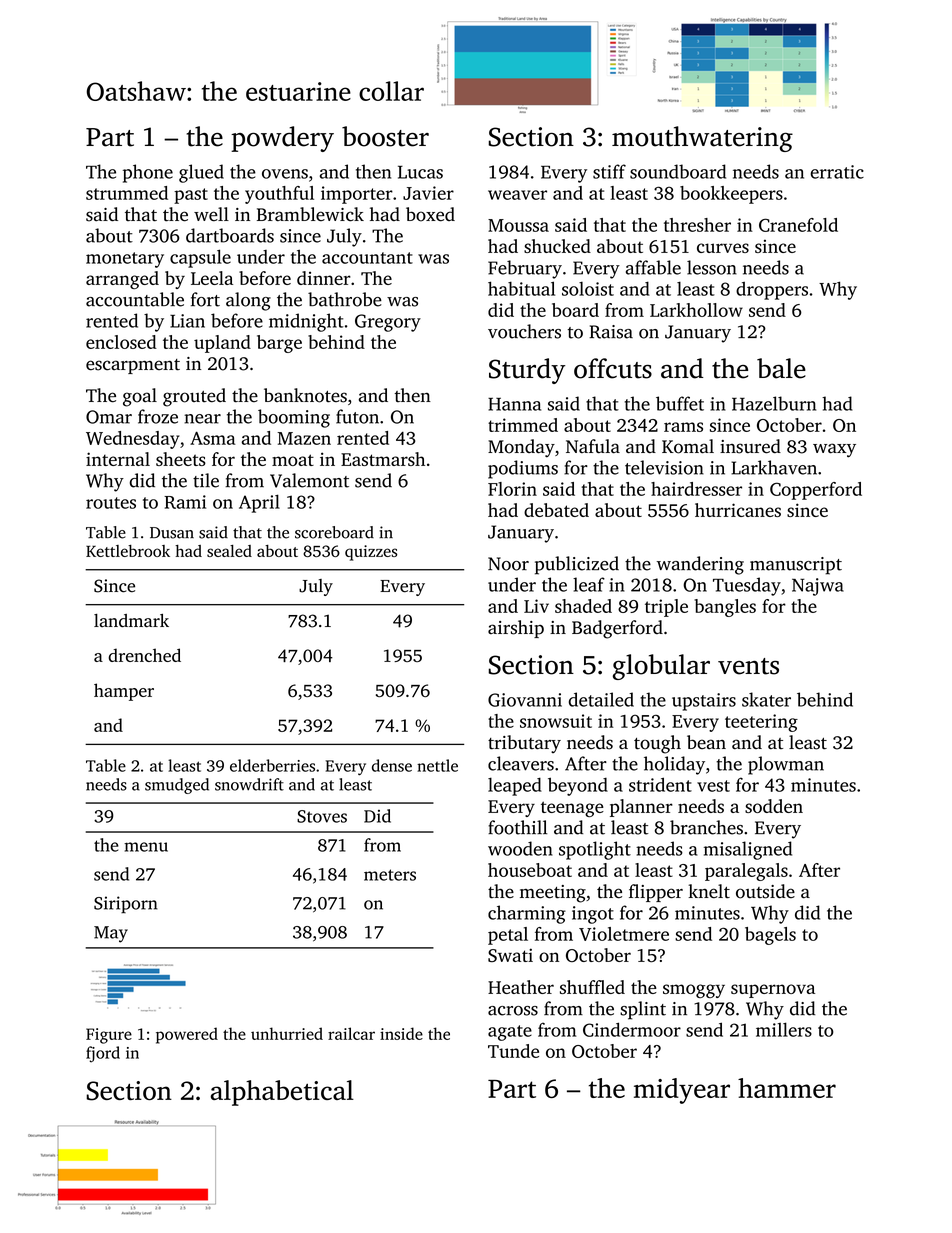  I want to click on midyear, so click(682, 1091).
